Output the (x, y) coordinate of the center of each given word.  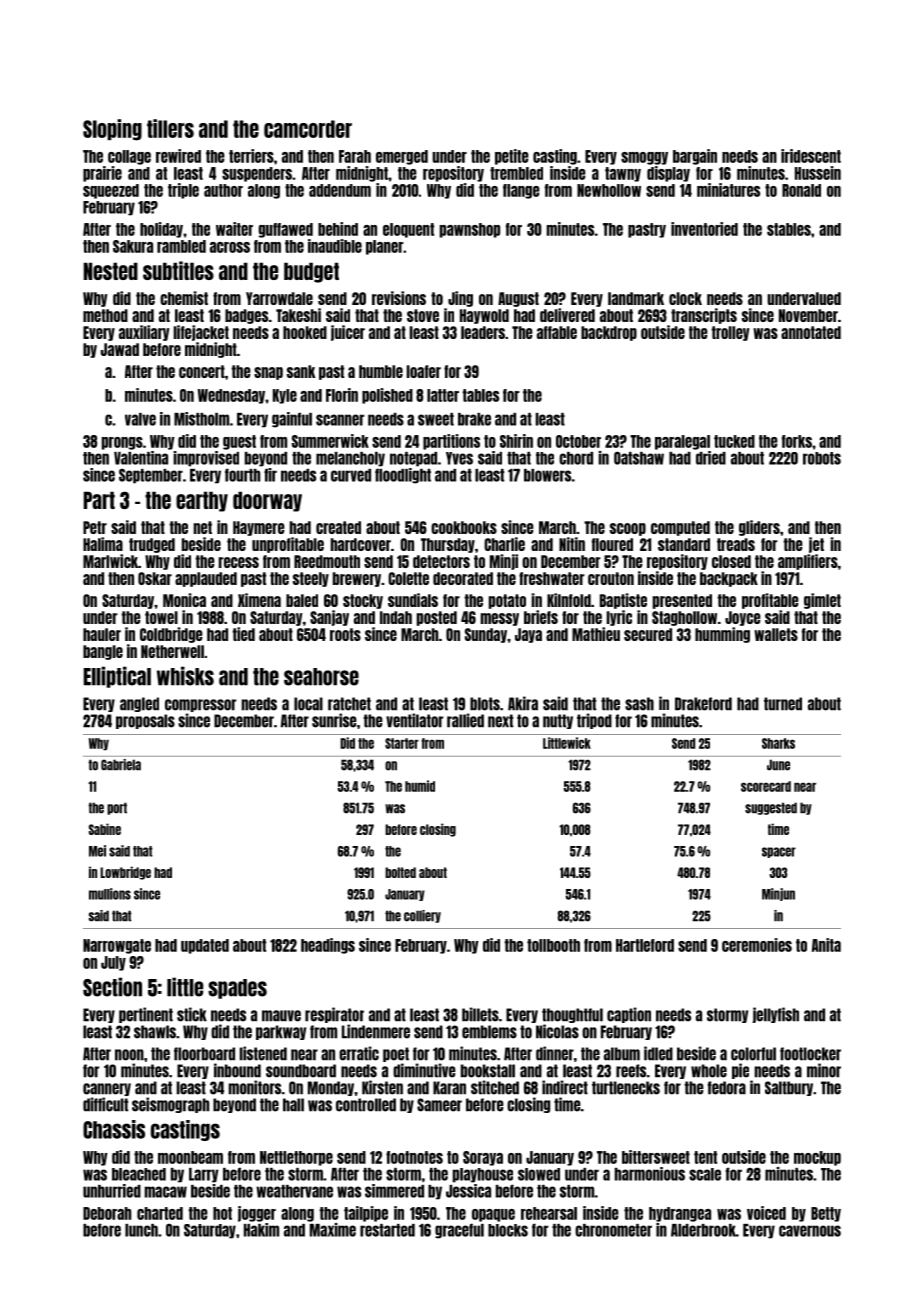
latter (443, 395)
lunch (141, 1230)
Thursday (448, 545)
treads (736, 544)
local (308, 704)
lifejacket (201, 333)
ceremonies (757, 945)
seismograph (170, 1105)
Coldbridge (171, 635)
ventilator (415, 720)
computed (680, 528)
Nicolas (557, 1031)
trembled (516, 173)
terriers (251, 156)
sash (639, 704)
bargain (695, 157)
